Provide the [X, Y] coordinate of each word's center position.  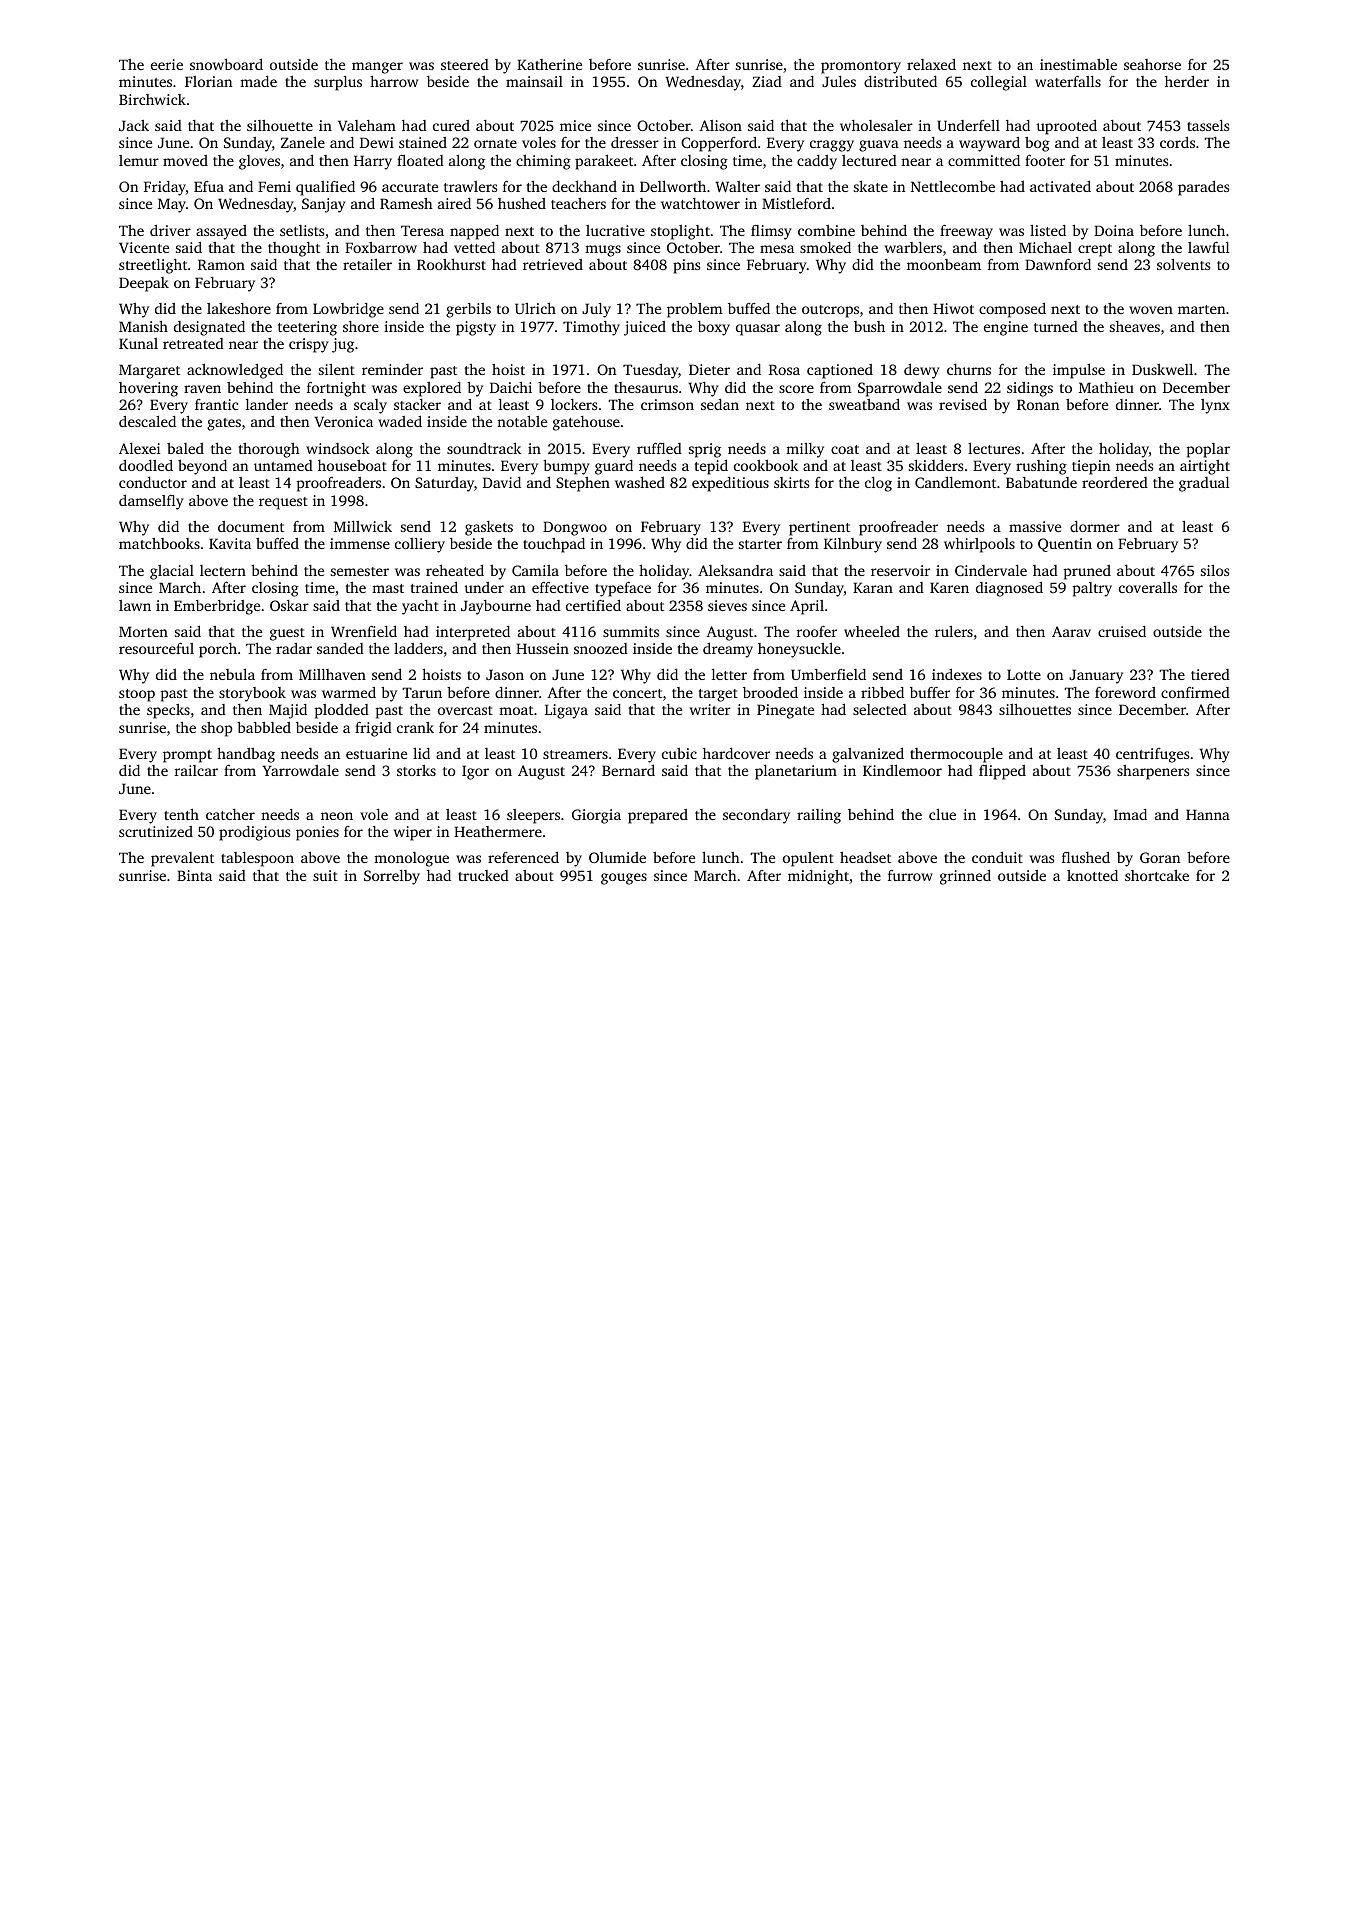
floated [420, 160]
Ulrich [535, 308]
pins [686, 266]
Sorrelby [392, 877]
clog [878, 484]
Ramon [221, 264]
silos [1215, 570]
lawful [1208, 247]
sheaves [1135, 326]
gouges [624, 879]
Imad [1130, 814]
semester [360, 571]
